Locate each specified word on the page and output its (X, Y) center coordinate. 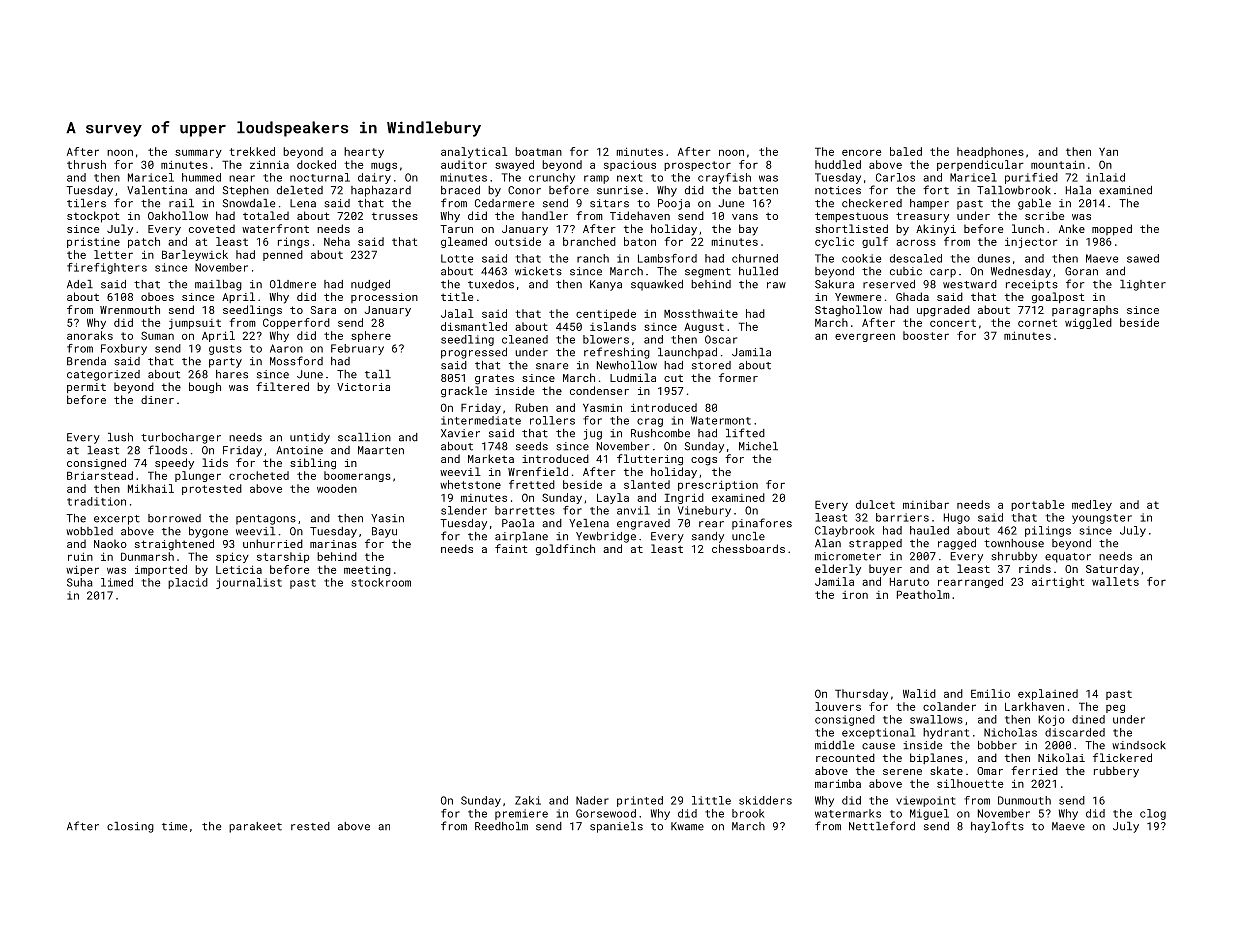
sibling (313, 464)
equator (1068, 558)
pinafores (762, 524)
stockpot (93, 217)
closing (130, 827)
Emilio (990, 693)
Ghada (912, 296)
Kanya (606, 285)
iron (855, 595)
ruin (80, 556)
